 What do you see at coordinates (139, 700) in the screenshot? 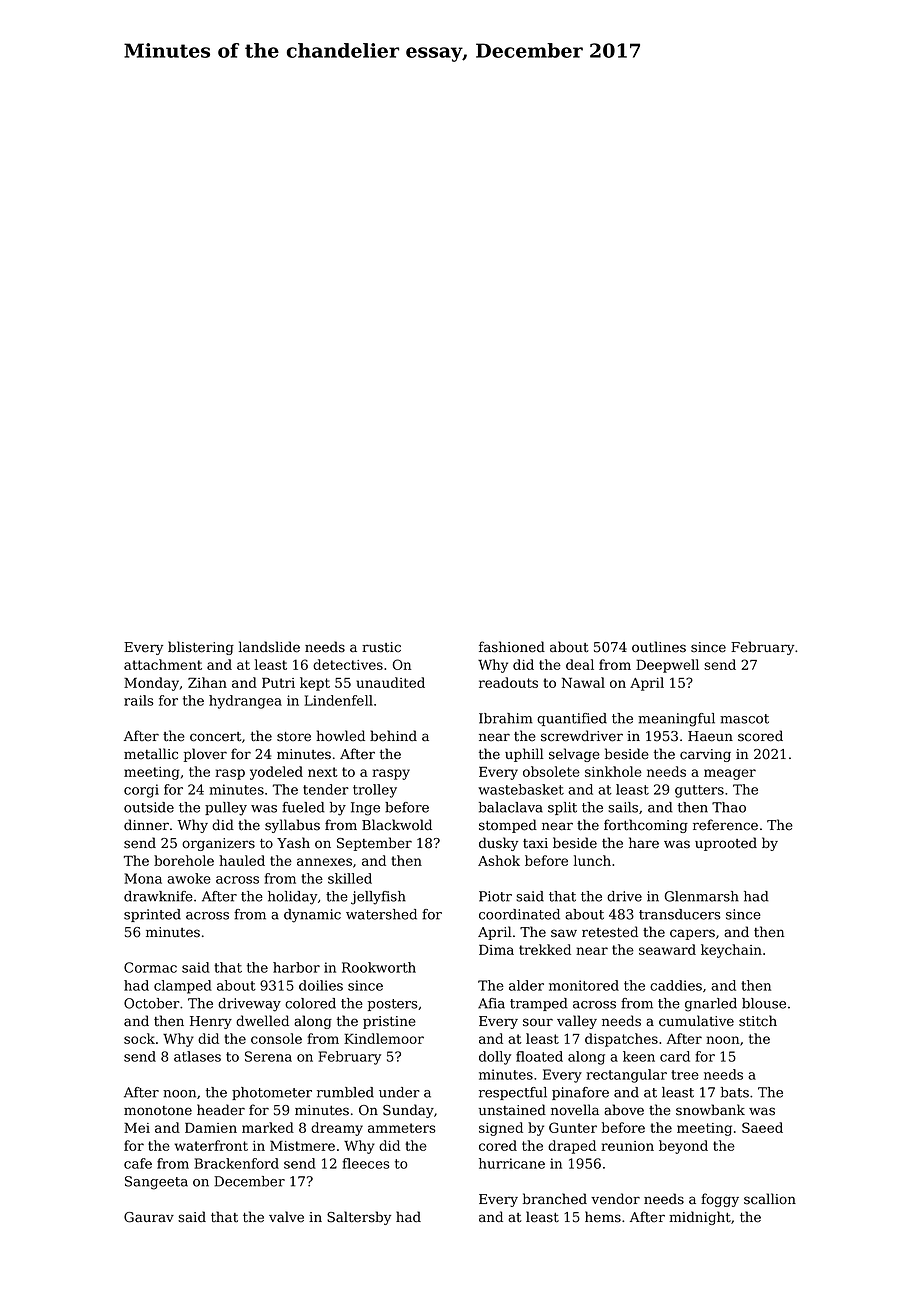
I see `rails` at bounding box center [139, 700].
